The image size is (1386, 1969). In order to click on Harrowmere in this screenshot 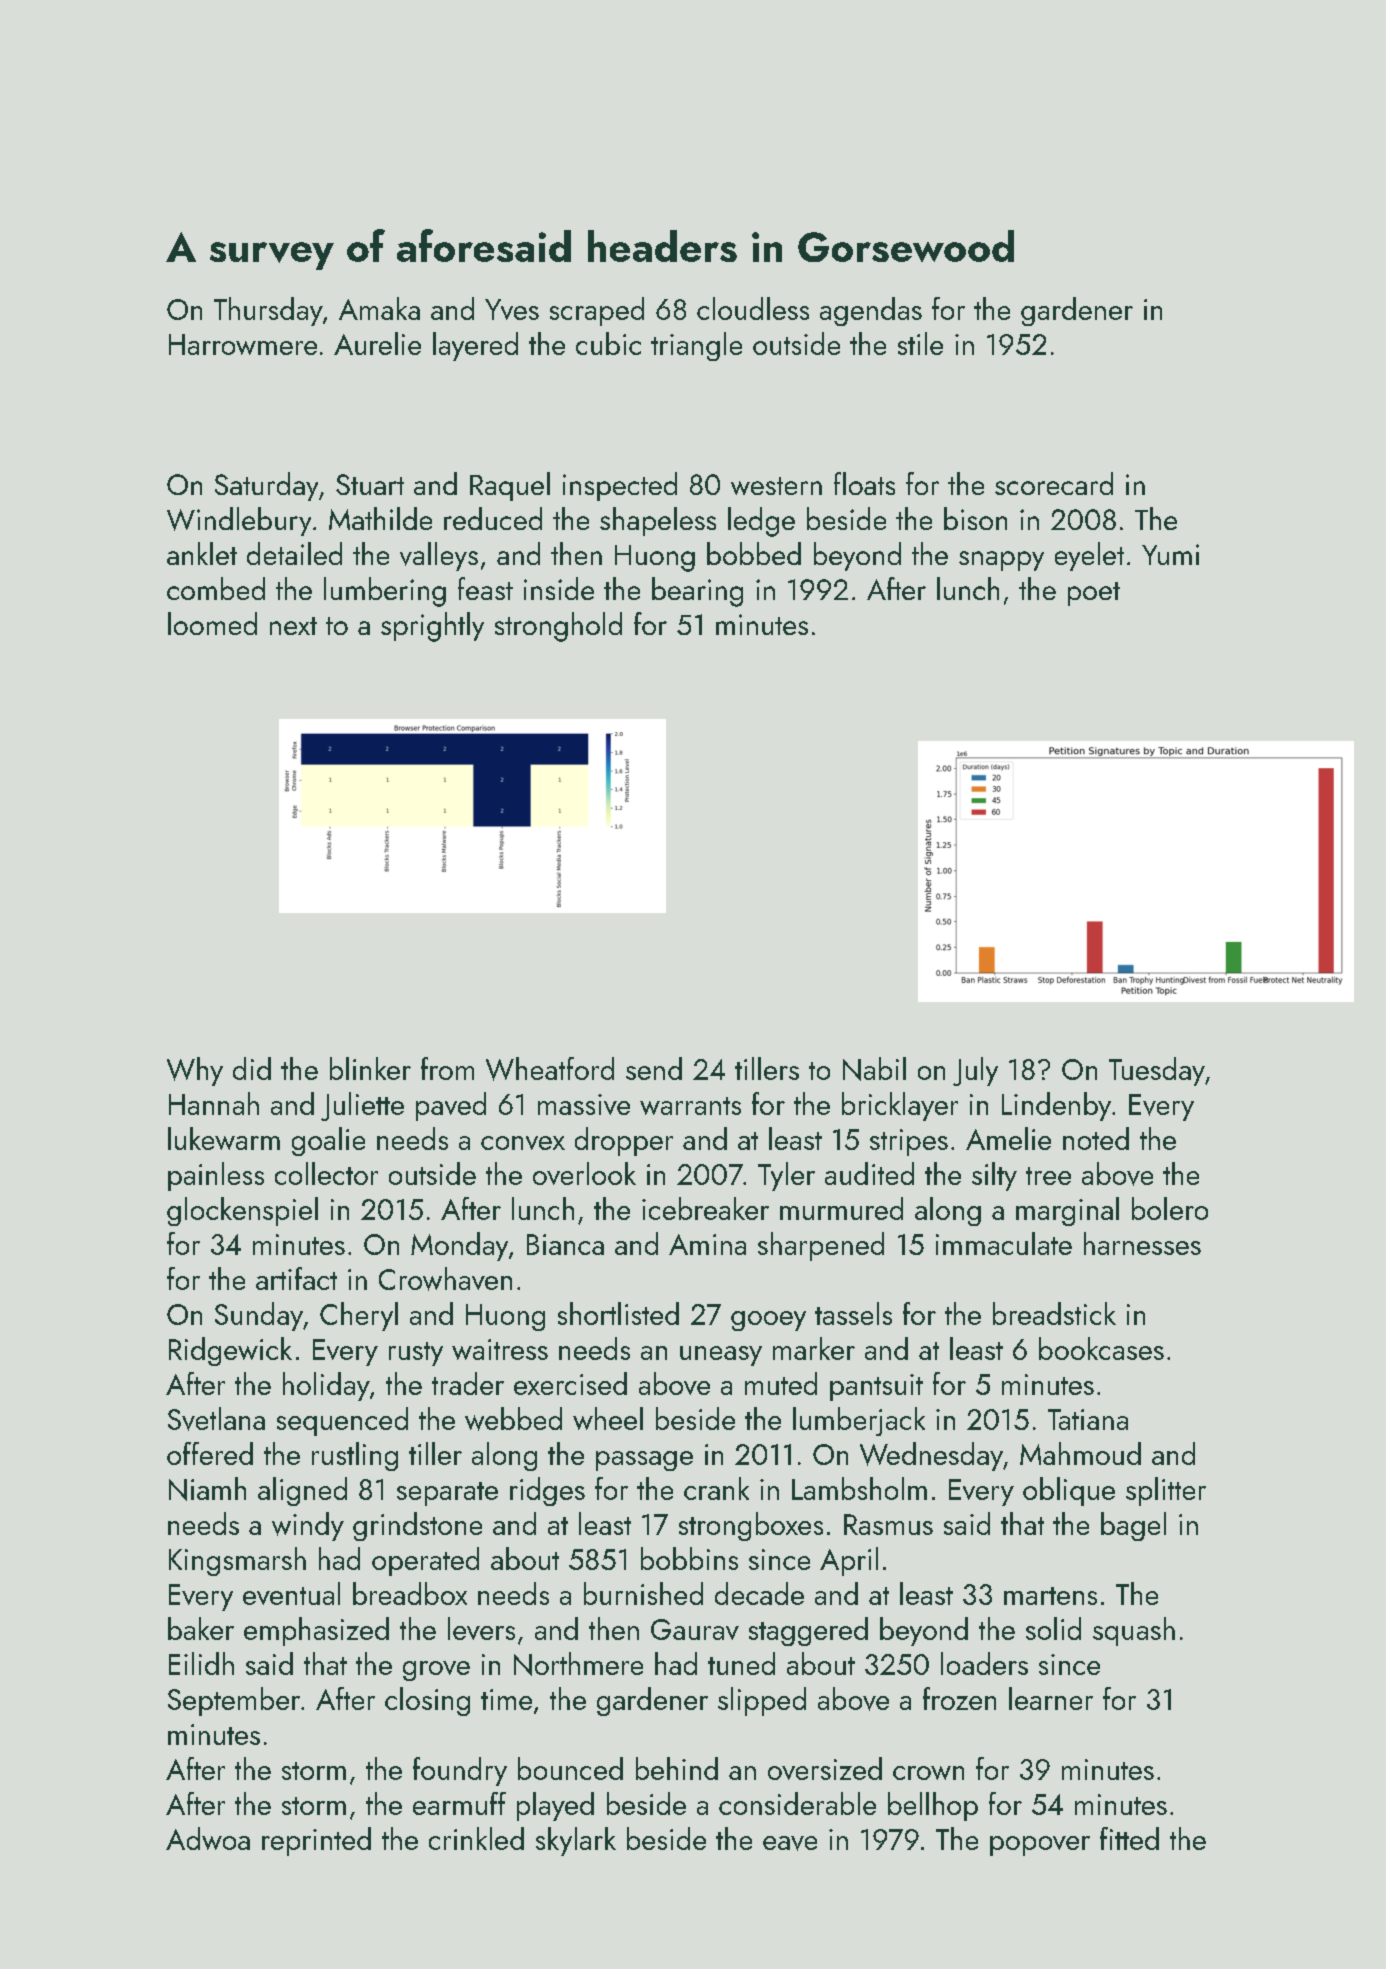, I will do `click(243, 344)`.
